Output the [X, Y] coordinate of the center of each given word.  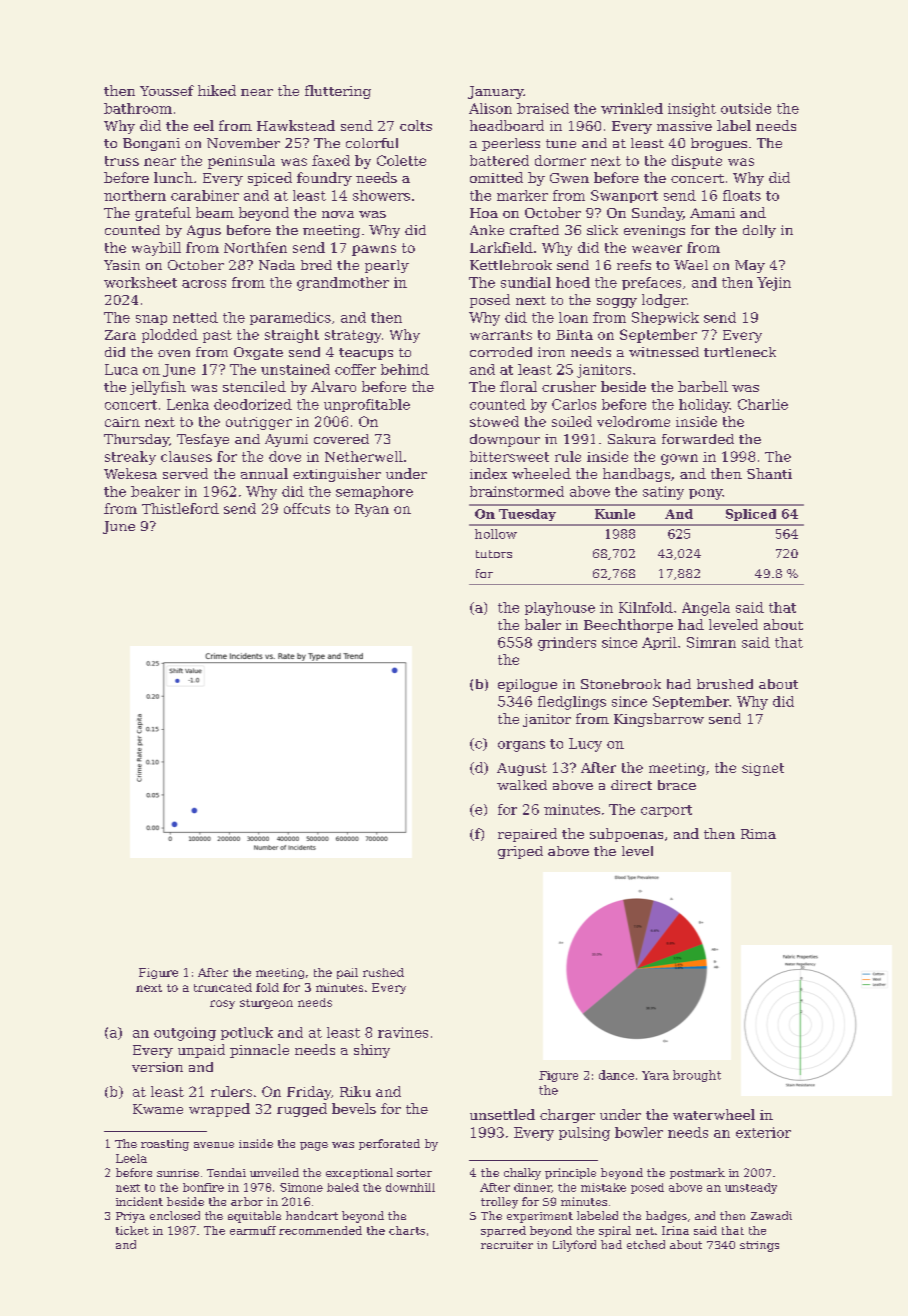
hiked [217, 90]
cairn [122, 422]
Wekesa [130, 473]
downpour [505, 440]
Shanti [769, 473]
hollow [496, 534]
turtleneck [740, 352]
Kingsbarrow [659, 720]
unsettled [502, 1114]
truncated [223, 987]
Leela [131, 1158]
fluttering [338, 92]
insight [692, 110]
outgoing [185, 1034]
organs [521, 746]
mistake [603, 1187]
